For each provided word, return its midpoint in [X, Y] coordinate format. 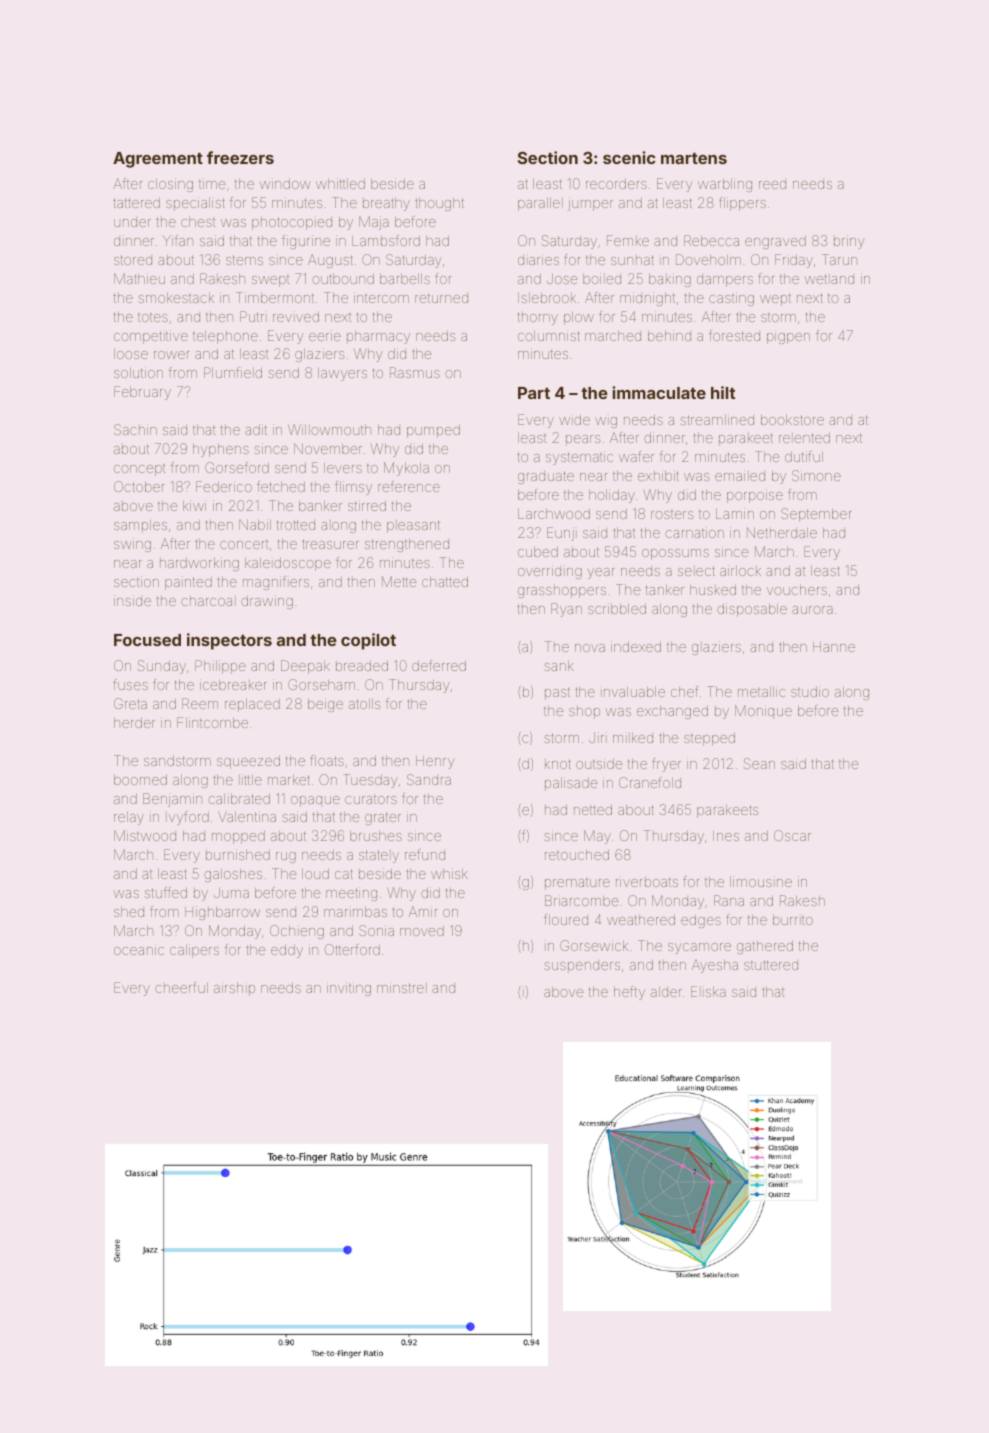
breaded [362, 666]
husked [713, 590]
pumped [433, 431]
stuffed [166, 892]
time [212, 183]
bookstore [792, 420]
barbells [405, 279]
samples [140, 526]
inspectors [229, 641]
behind [669, 336]
